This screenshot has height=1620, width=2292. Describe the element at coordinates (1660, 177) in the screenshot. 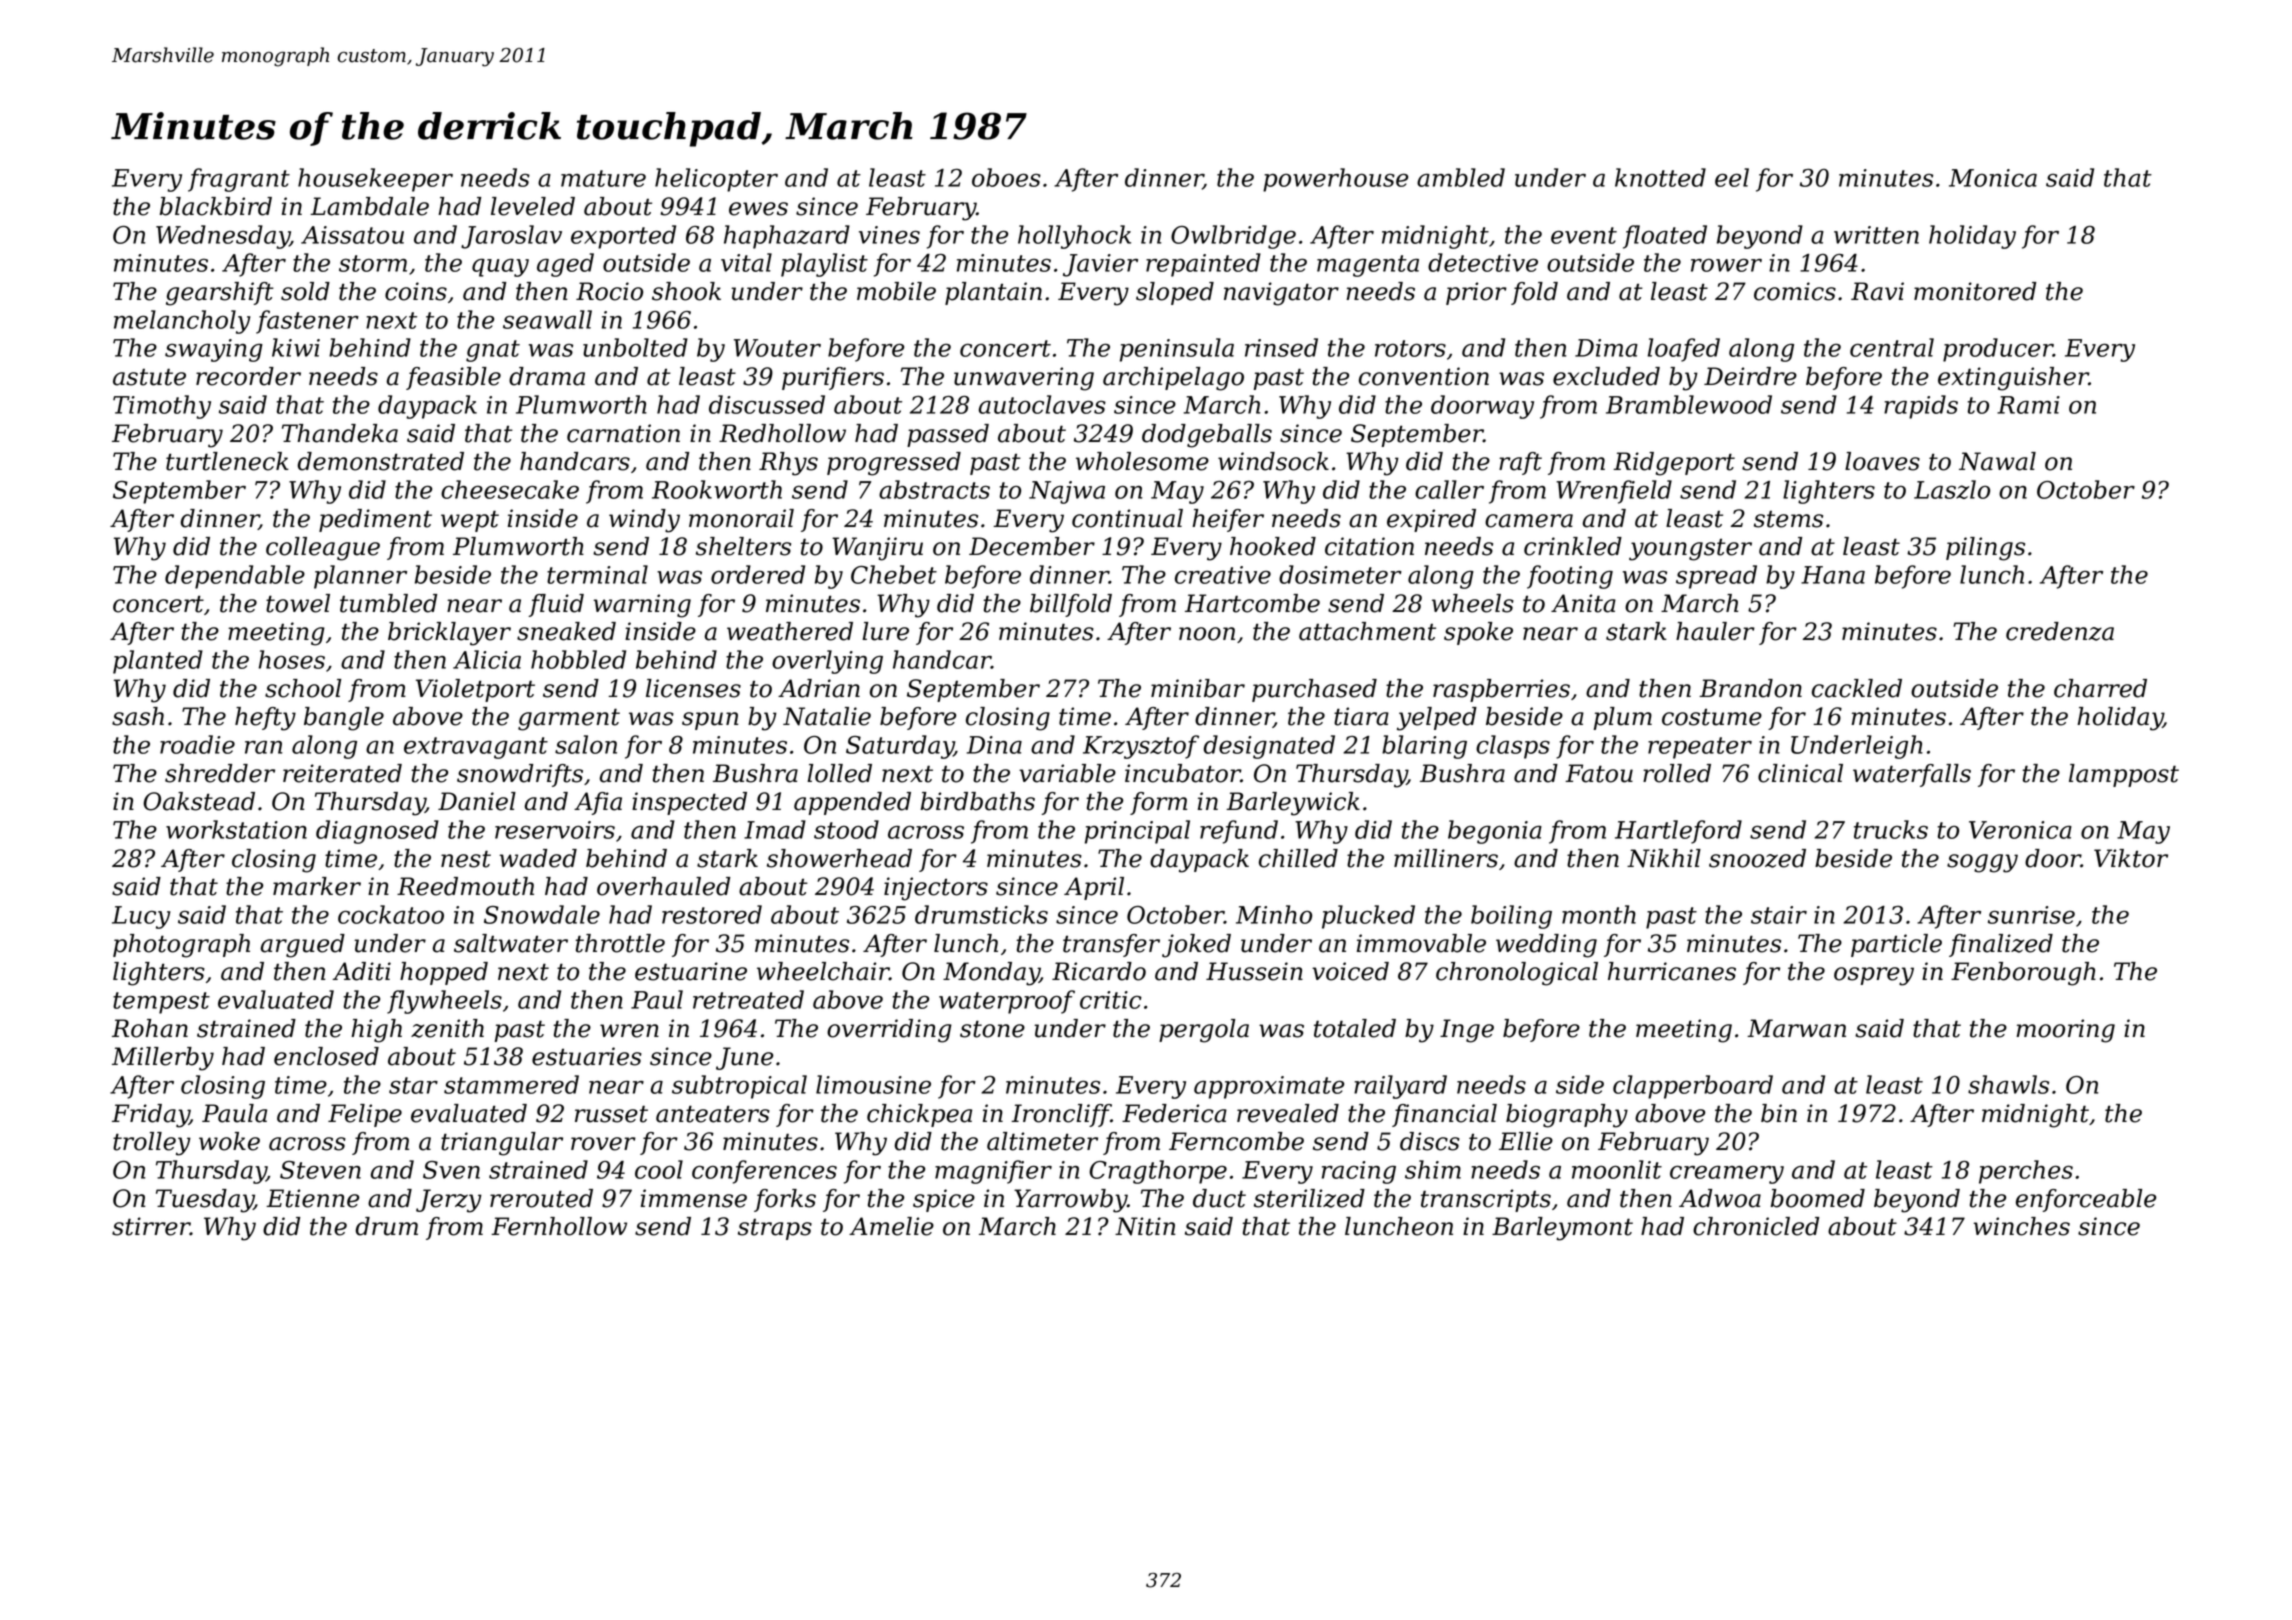

I see `knotted` at that location.
